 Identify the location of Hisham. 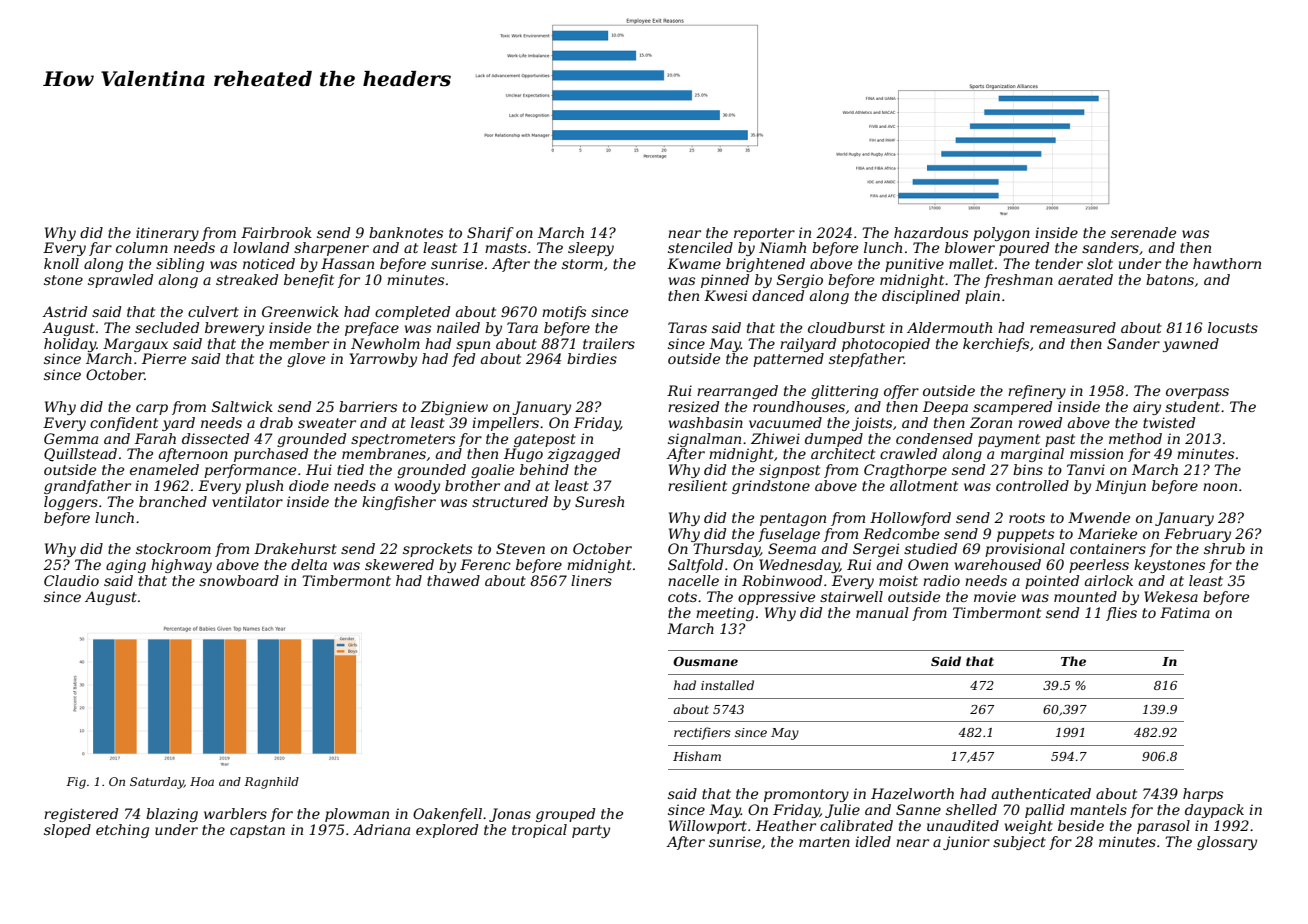
(697, 756).
